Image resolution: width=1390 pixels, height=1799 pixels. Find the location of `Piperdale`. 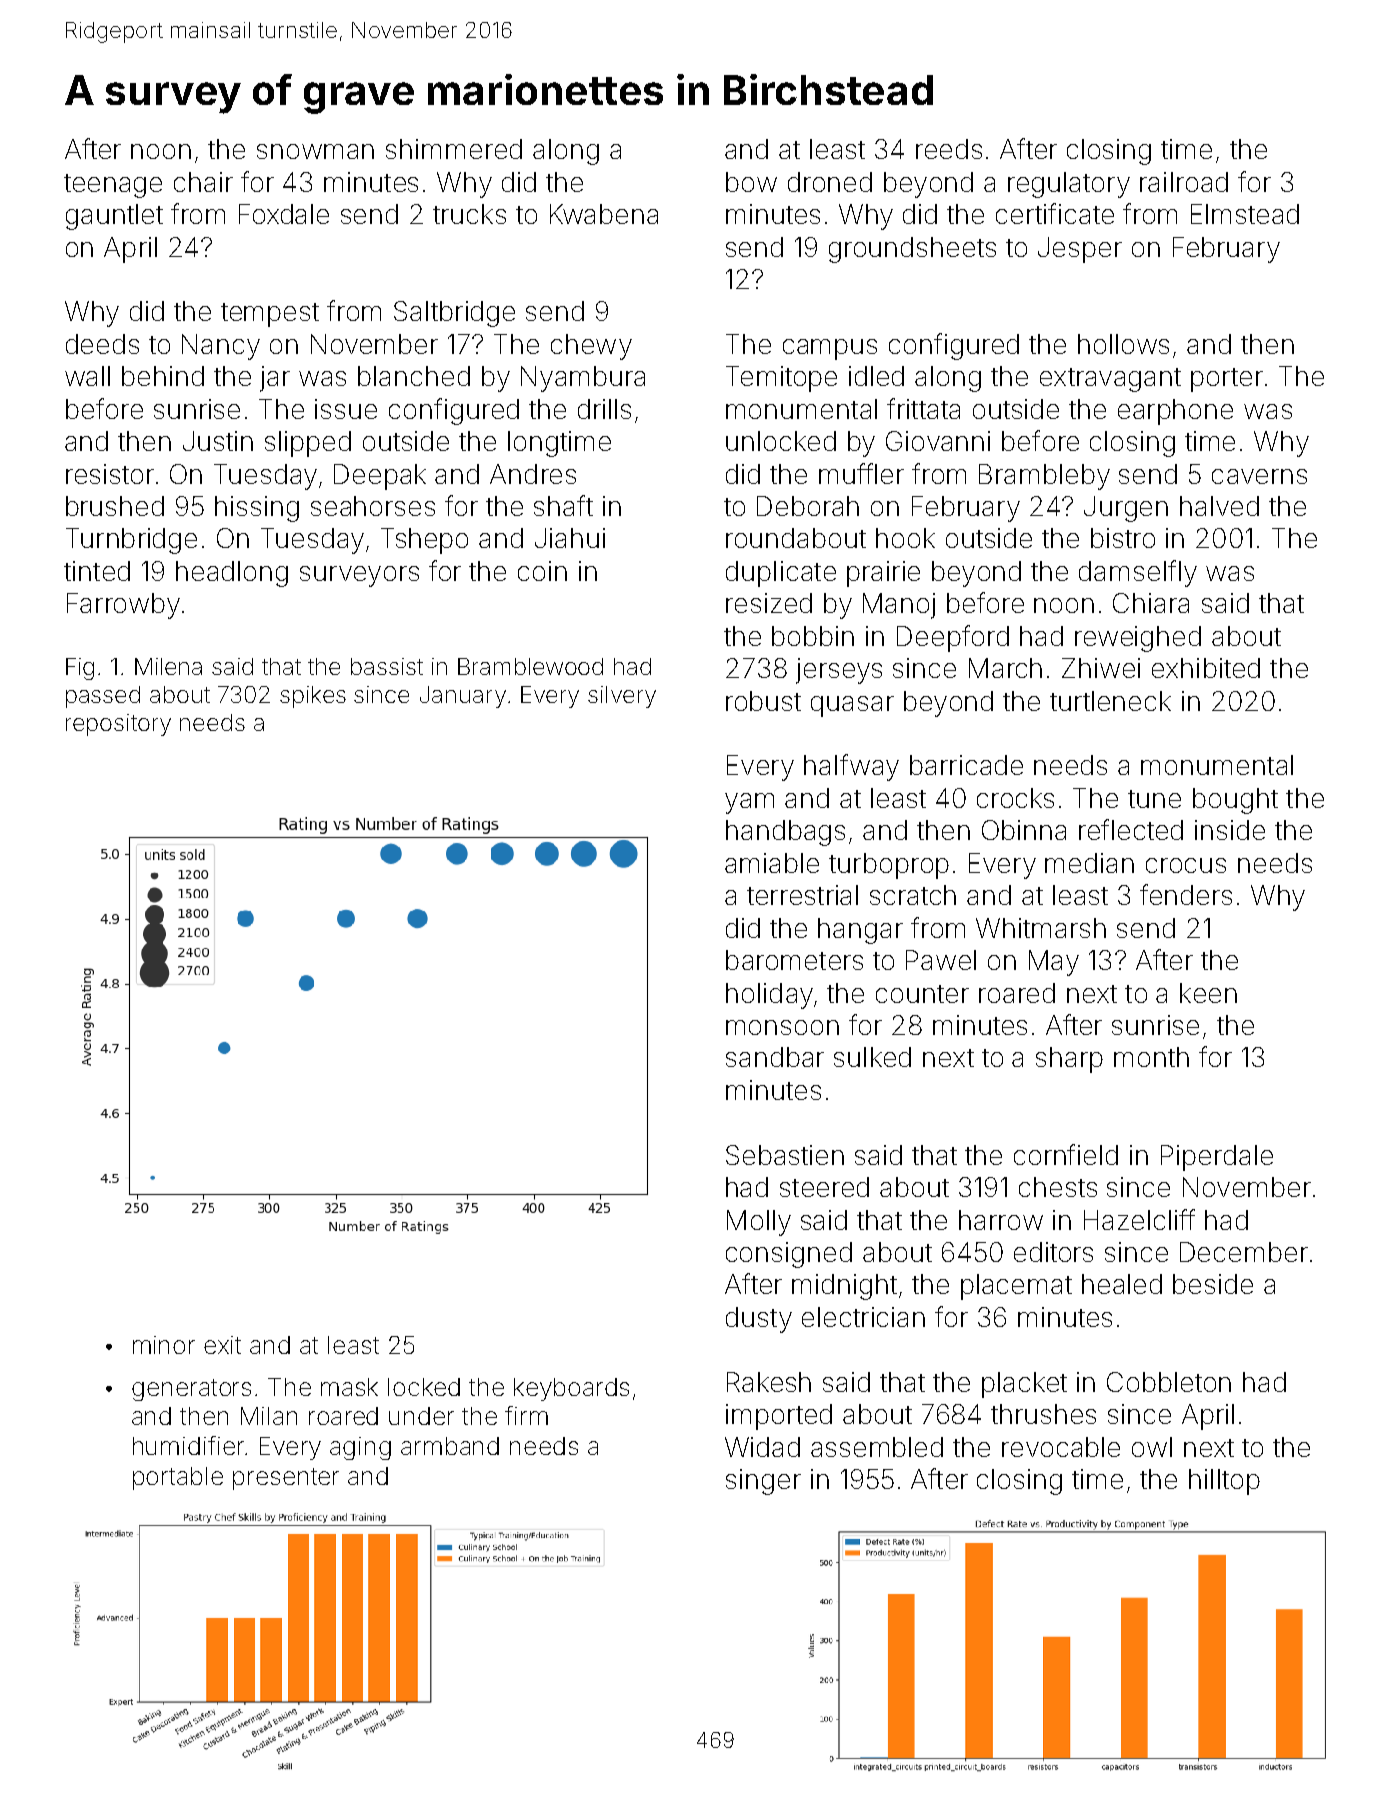

Piperdale is located at coordinates (1217, 1158).
